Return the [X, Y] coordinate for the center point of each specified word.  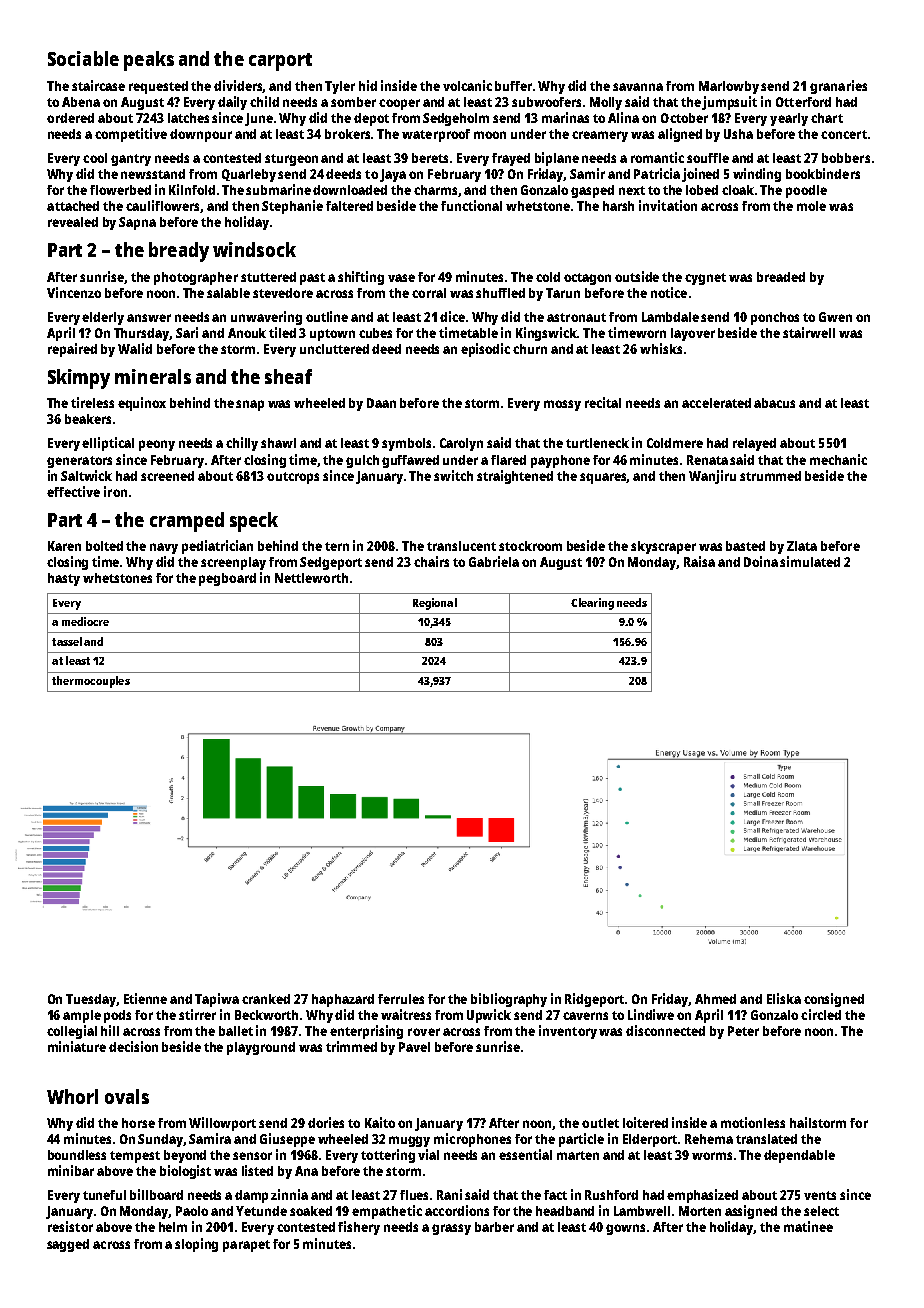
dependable [799, 1156]
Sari [187, 332]
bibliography [509, 1000]
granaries [838, 87]
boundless [77, 1155]
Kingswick [547, 334]
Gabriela [494, 561]
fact [555, 1195]
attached [73, 206]
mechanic [838, 459]
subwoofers [546, 102]
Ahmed [715, 999]
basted [745, 546]
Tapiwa [217, 1000]
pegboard [227, 579]
